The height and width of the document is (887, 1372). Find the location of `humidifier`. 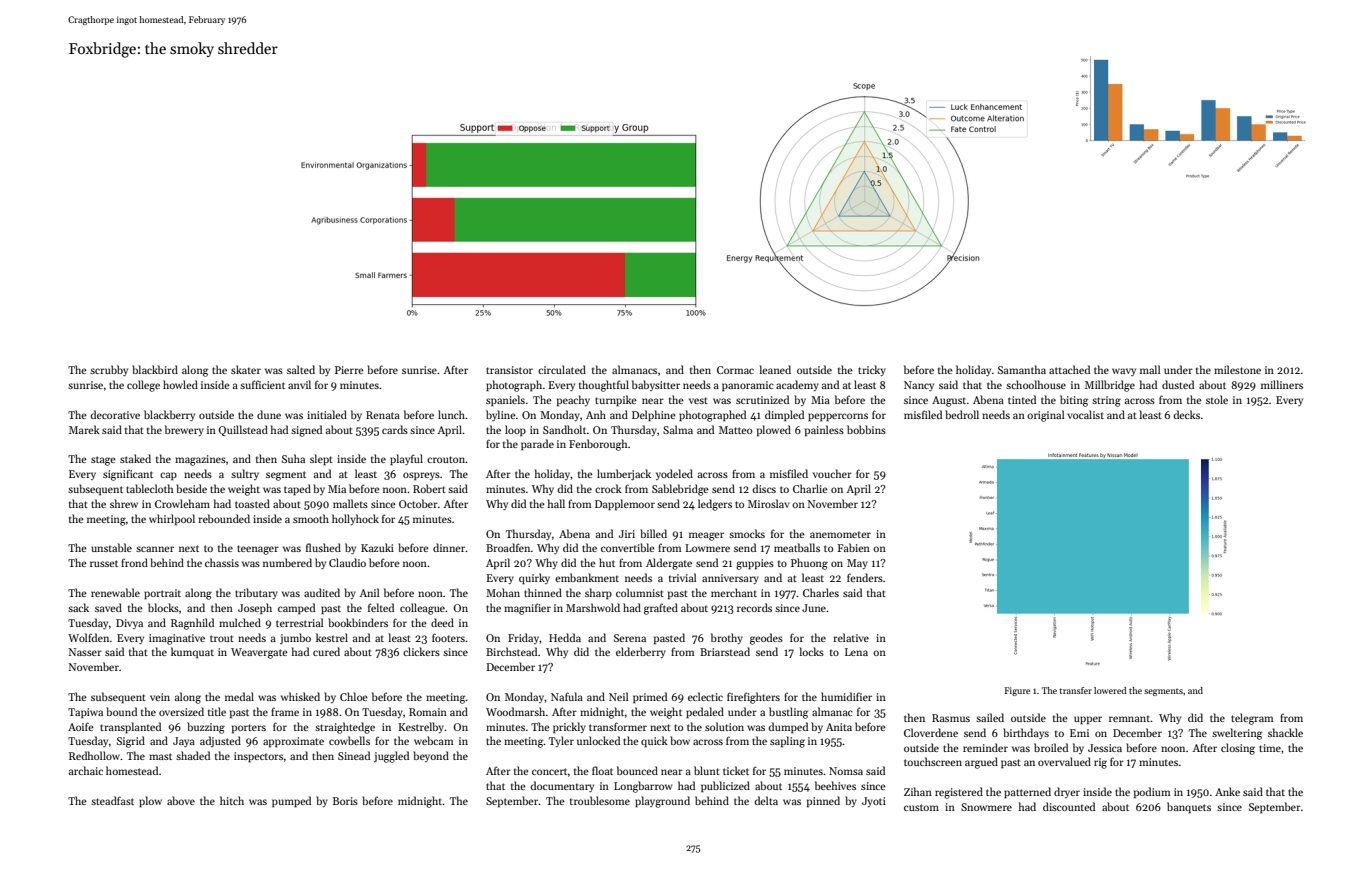

humidifier is located at coordinates (846, 696).
